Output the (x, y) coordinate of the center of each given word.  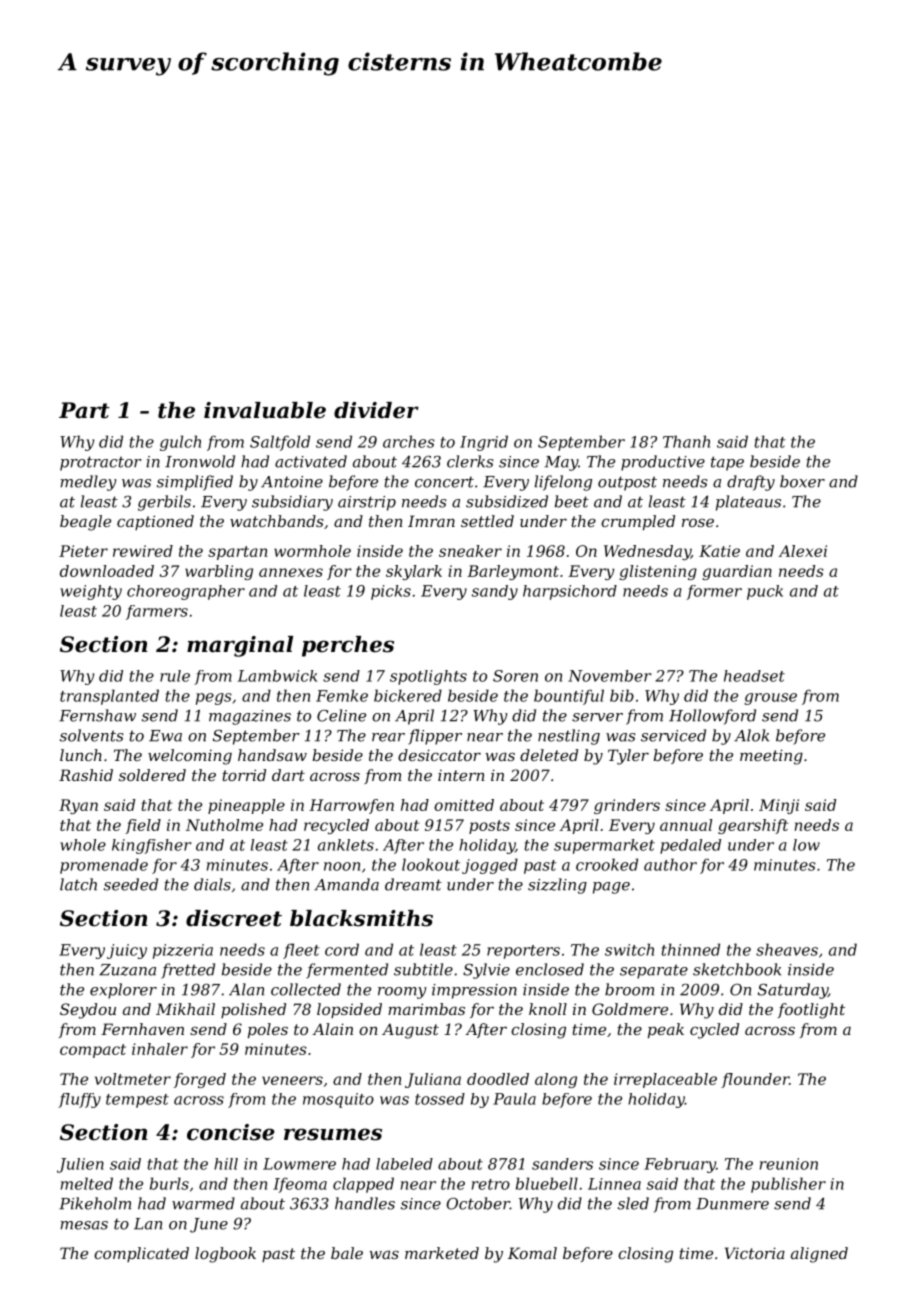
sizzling (557, 886)
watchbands (277, 521)
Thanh (686, 441)
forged (200, 1080)
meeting (771, 757)
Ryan (78, 806)
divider (376, 410)
